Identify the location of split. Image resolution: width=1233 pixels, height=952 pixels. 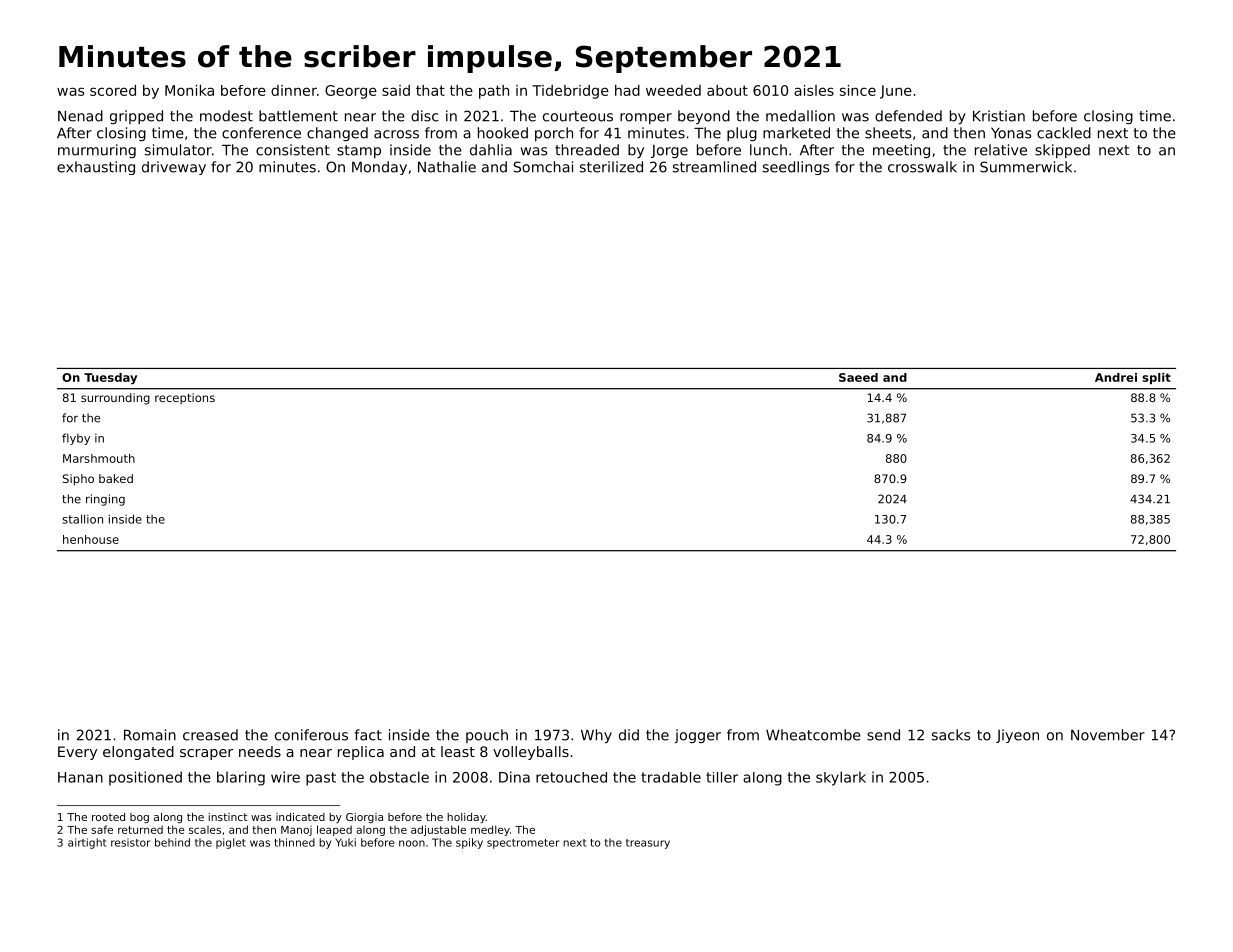
(1156, 378).
